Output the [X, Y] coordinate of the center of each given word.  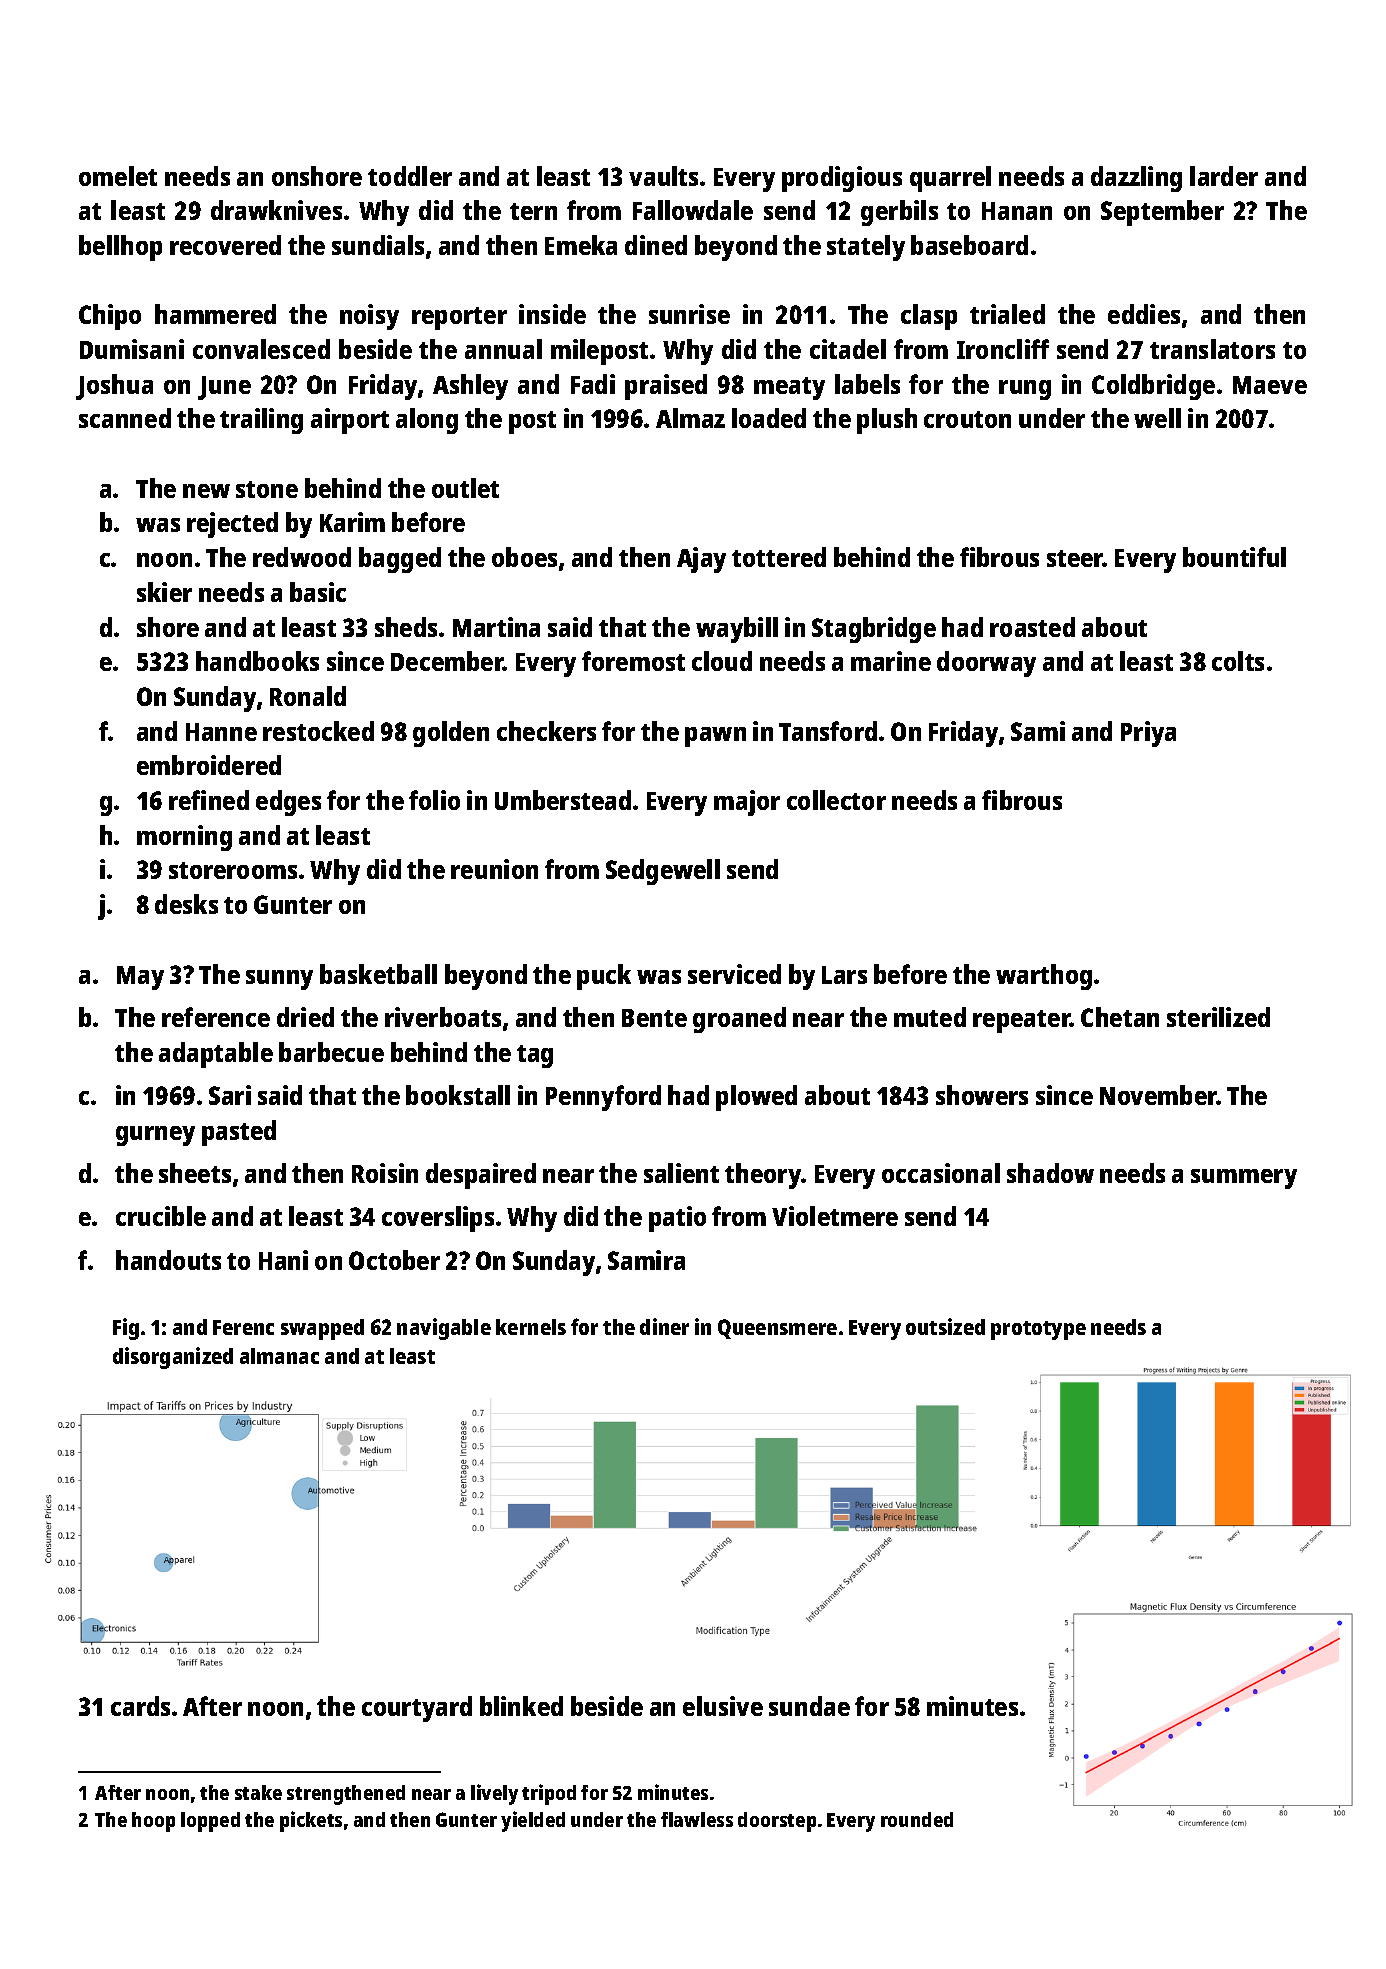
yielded [533, 1821]
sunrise [689, 314]
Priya [1148, 734]
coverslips [438, 1219]
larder [1224, 176]
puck [604, 977]
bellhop [120, 248]
